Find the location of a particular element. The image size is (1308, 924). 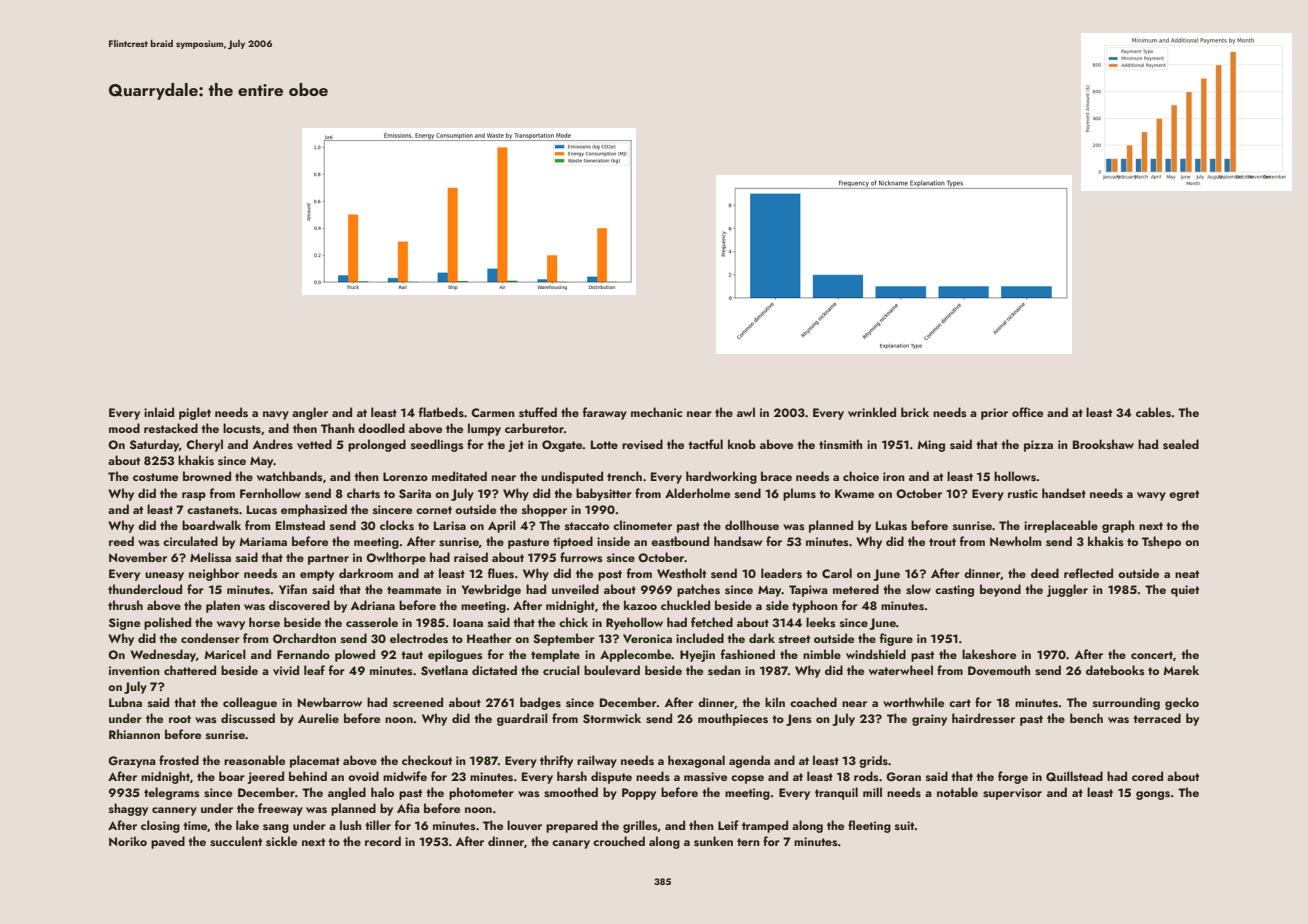

mechanic is located at coordinates (656, 412).
